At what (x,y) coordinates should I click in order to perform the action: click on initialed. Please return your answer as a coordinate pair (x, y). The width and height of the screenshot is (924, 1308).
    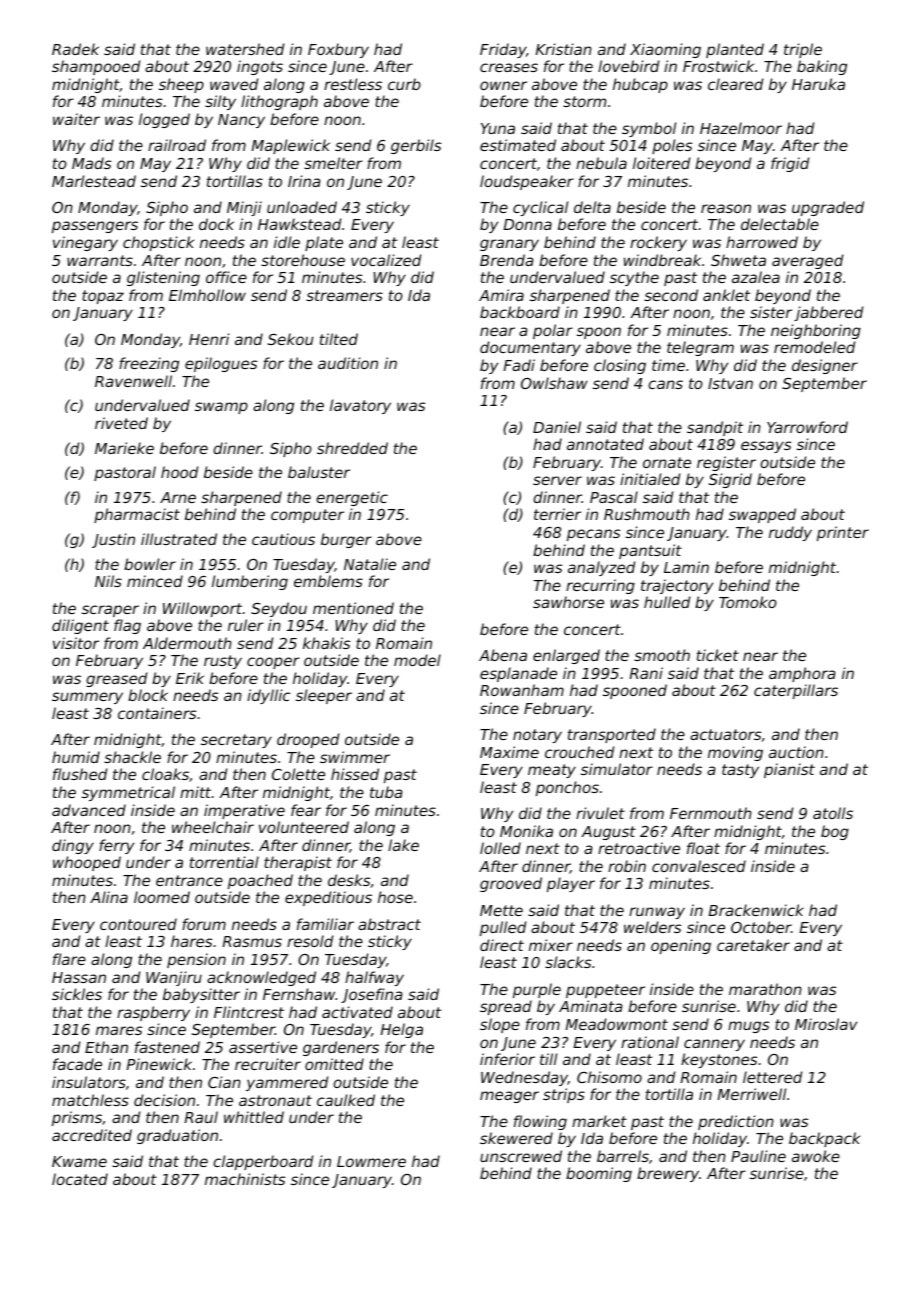
    Looking at the image, I should click on (650, 479).
